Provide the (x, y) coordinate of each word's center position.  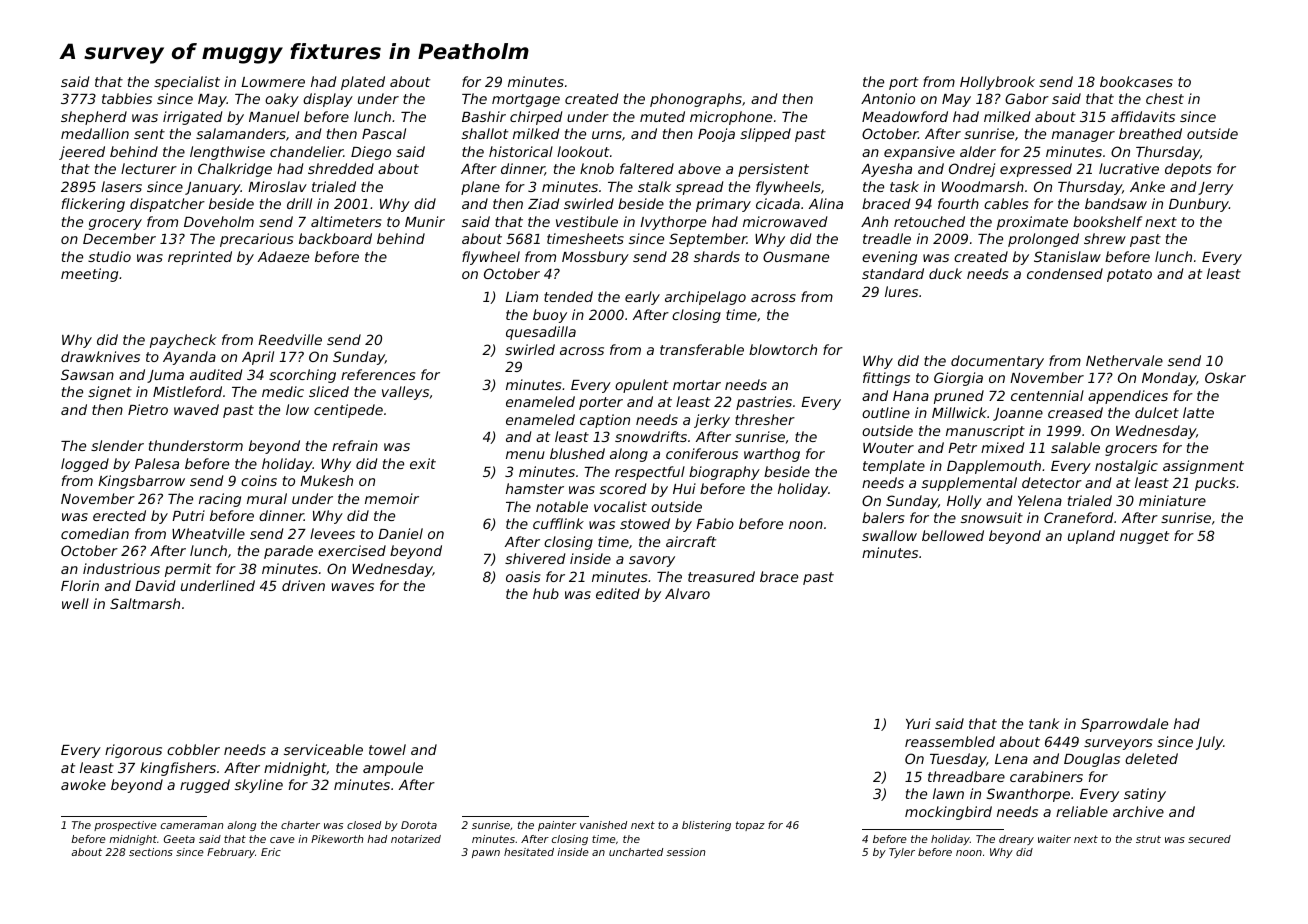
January (213, 188)
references (378, 374)
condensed (1065, 273)
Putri (188, 515)
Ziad (543, 203)
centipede (348, 411)
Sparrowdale (1124, 725)
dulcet (1157, 412)
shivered (535, 558)
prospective (125, 826)
